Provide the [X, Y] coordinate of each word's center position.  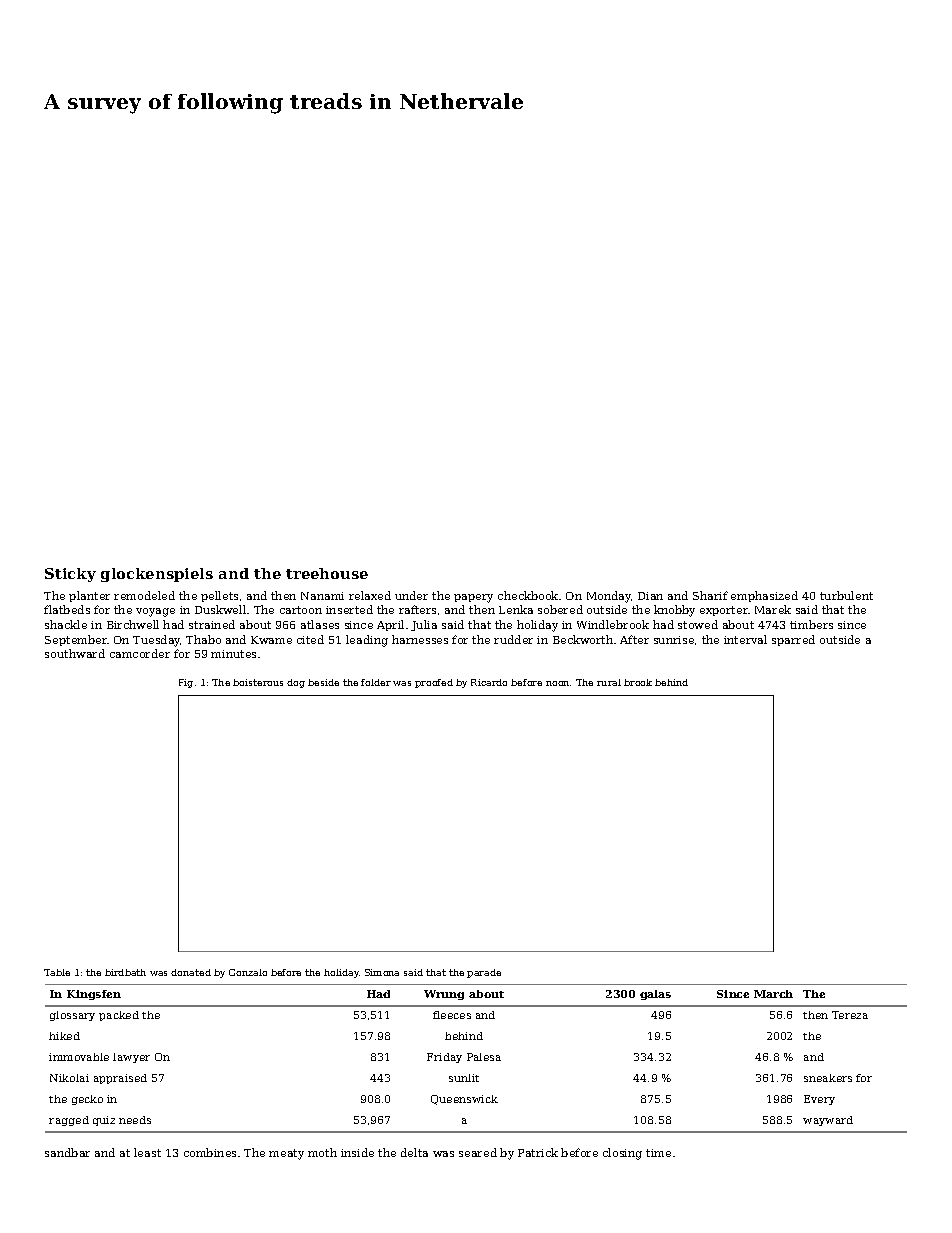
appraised [120, 1079]
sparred [793, 640]
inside [357, 1152]
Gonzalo [248, 972]
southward [75, 653]
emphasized [764, 596]
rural [609, 682]
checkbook [528, 595]
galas [655, 995]
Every [819, 1100]
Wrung [444, 995]
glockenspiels [157, 575]
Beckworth [583, 639]
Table [57, 972]
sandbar [67, 1152]
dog [296, 683]
